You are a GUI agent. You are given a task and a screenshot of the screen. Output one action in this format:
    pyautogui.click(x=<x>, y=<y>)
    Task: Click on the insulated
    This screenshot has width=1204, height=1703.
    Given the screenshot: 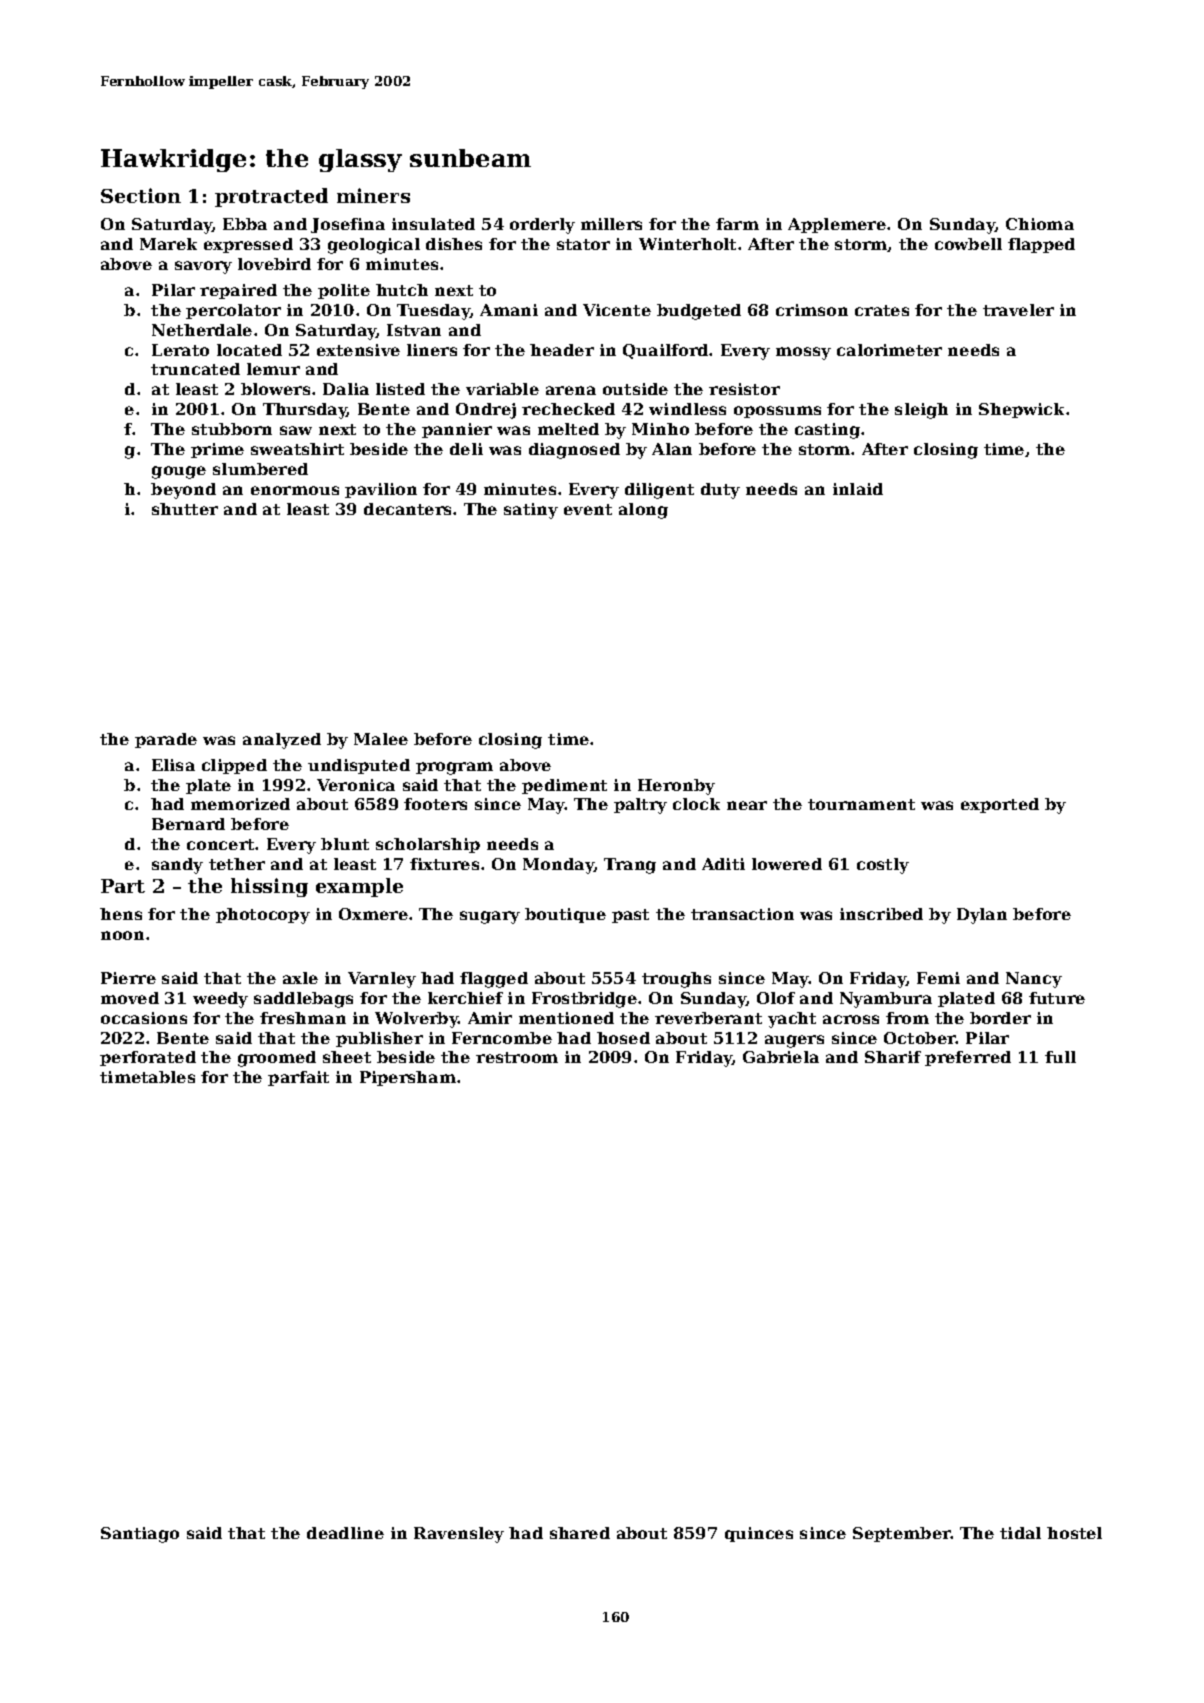 What is the action you would take?
    pyautogui.click(x=433, y=224)
